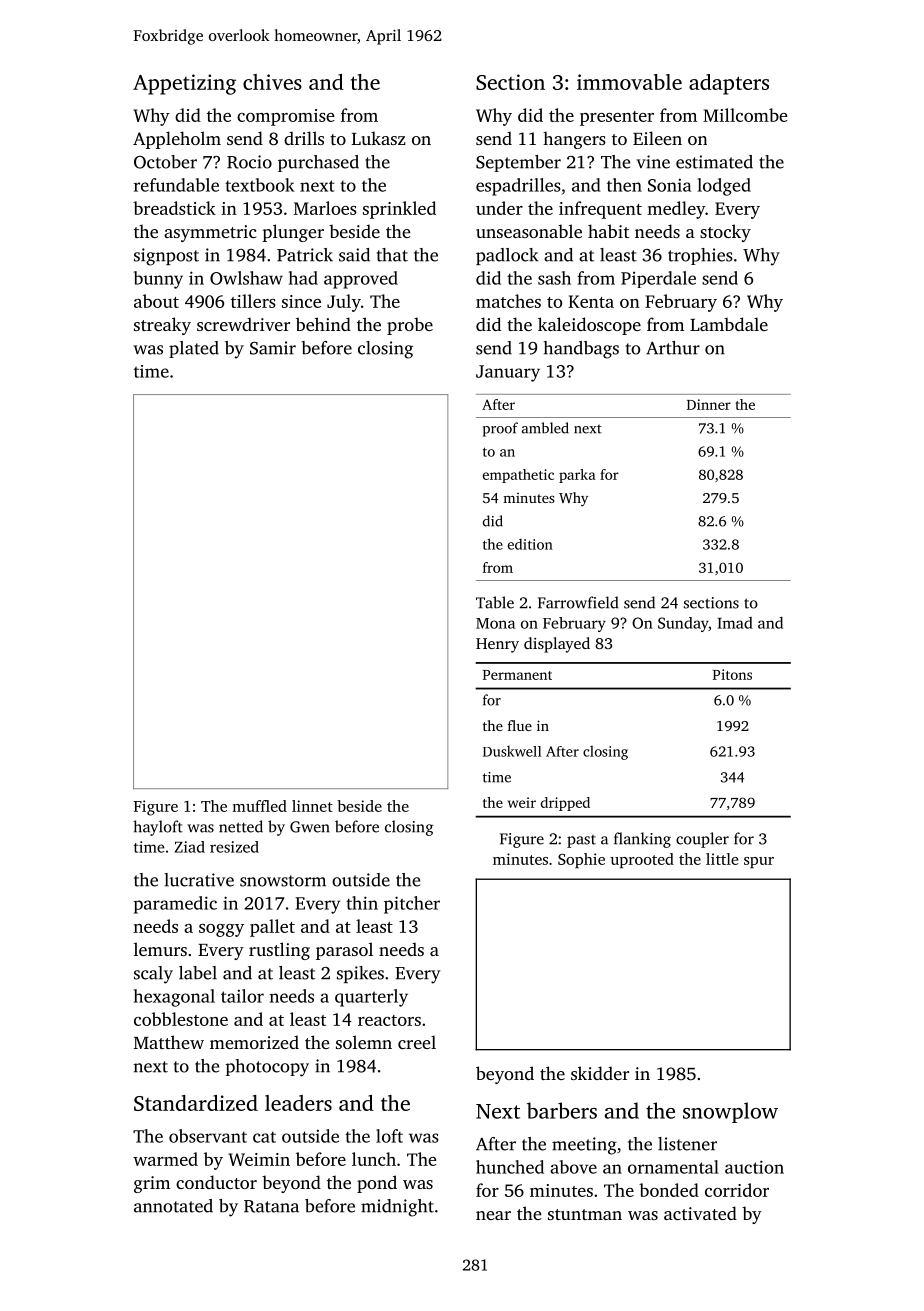 The width and height of the screenshot is (924, 1311). I want to click on hunched, so click(510, 1167).
